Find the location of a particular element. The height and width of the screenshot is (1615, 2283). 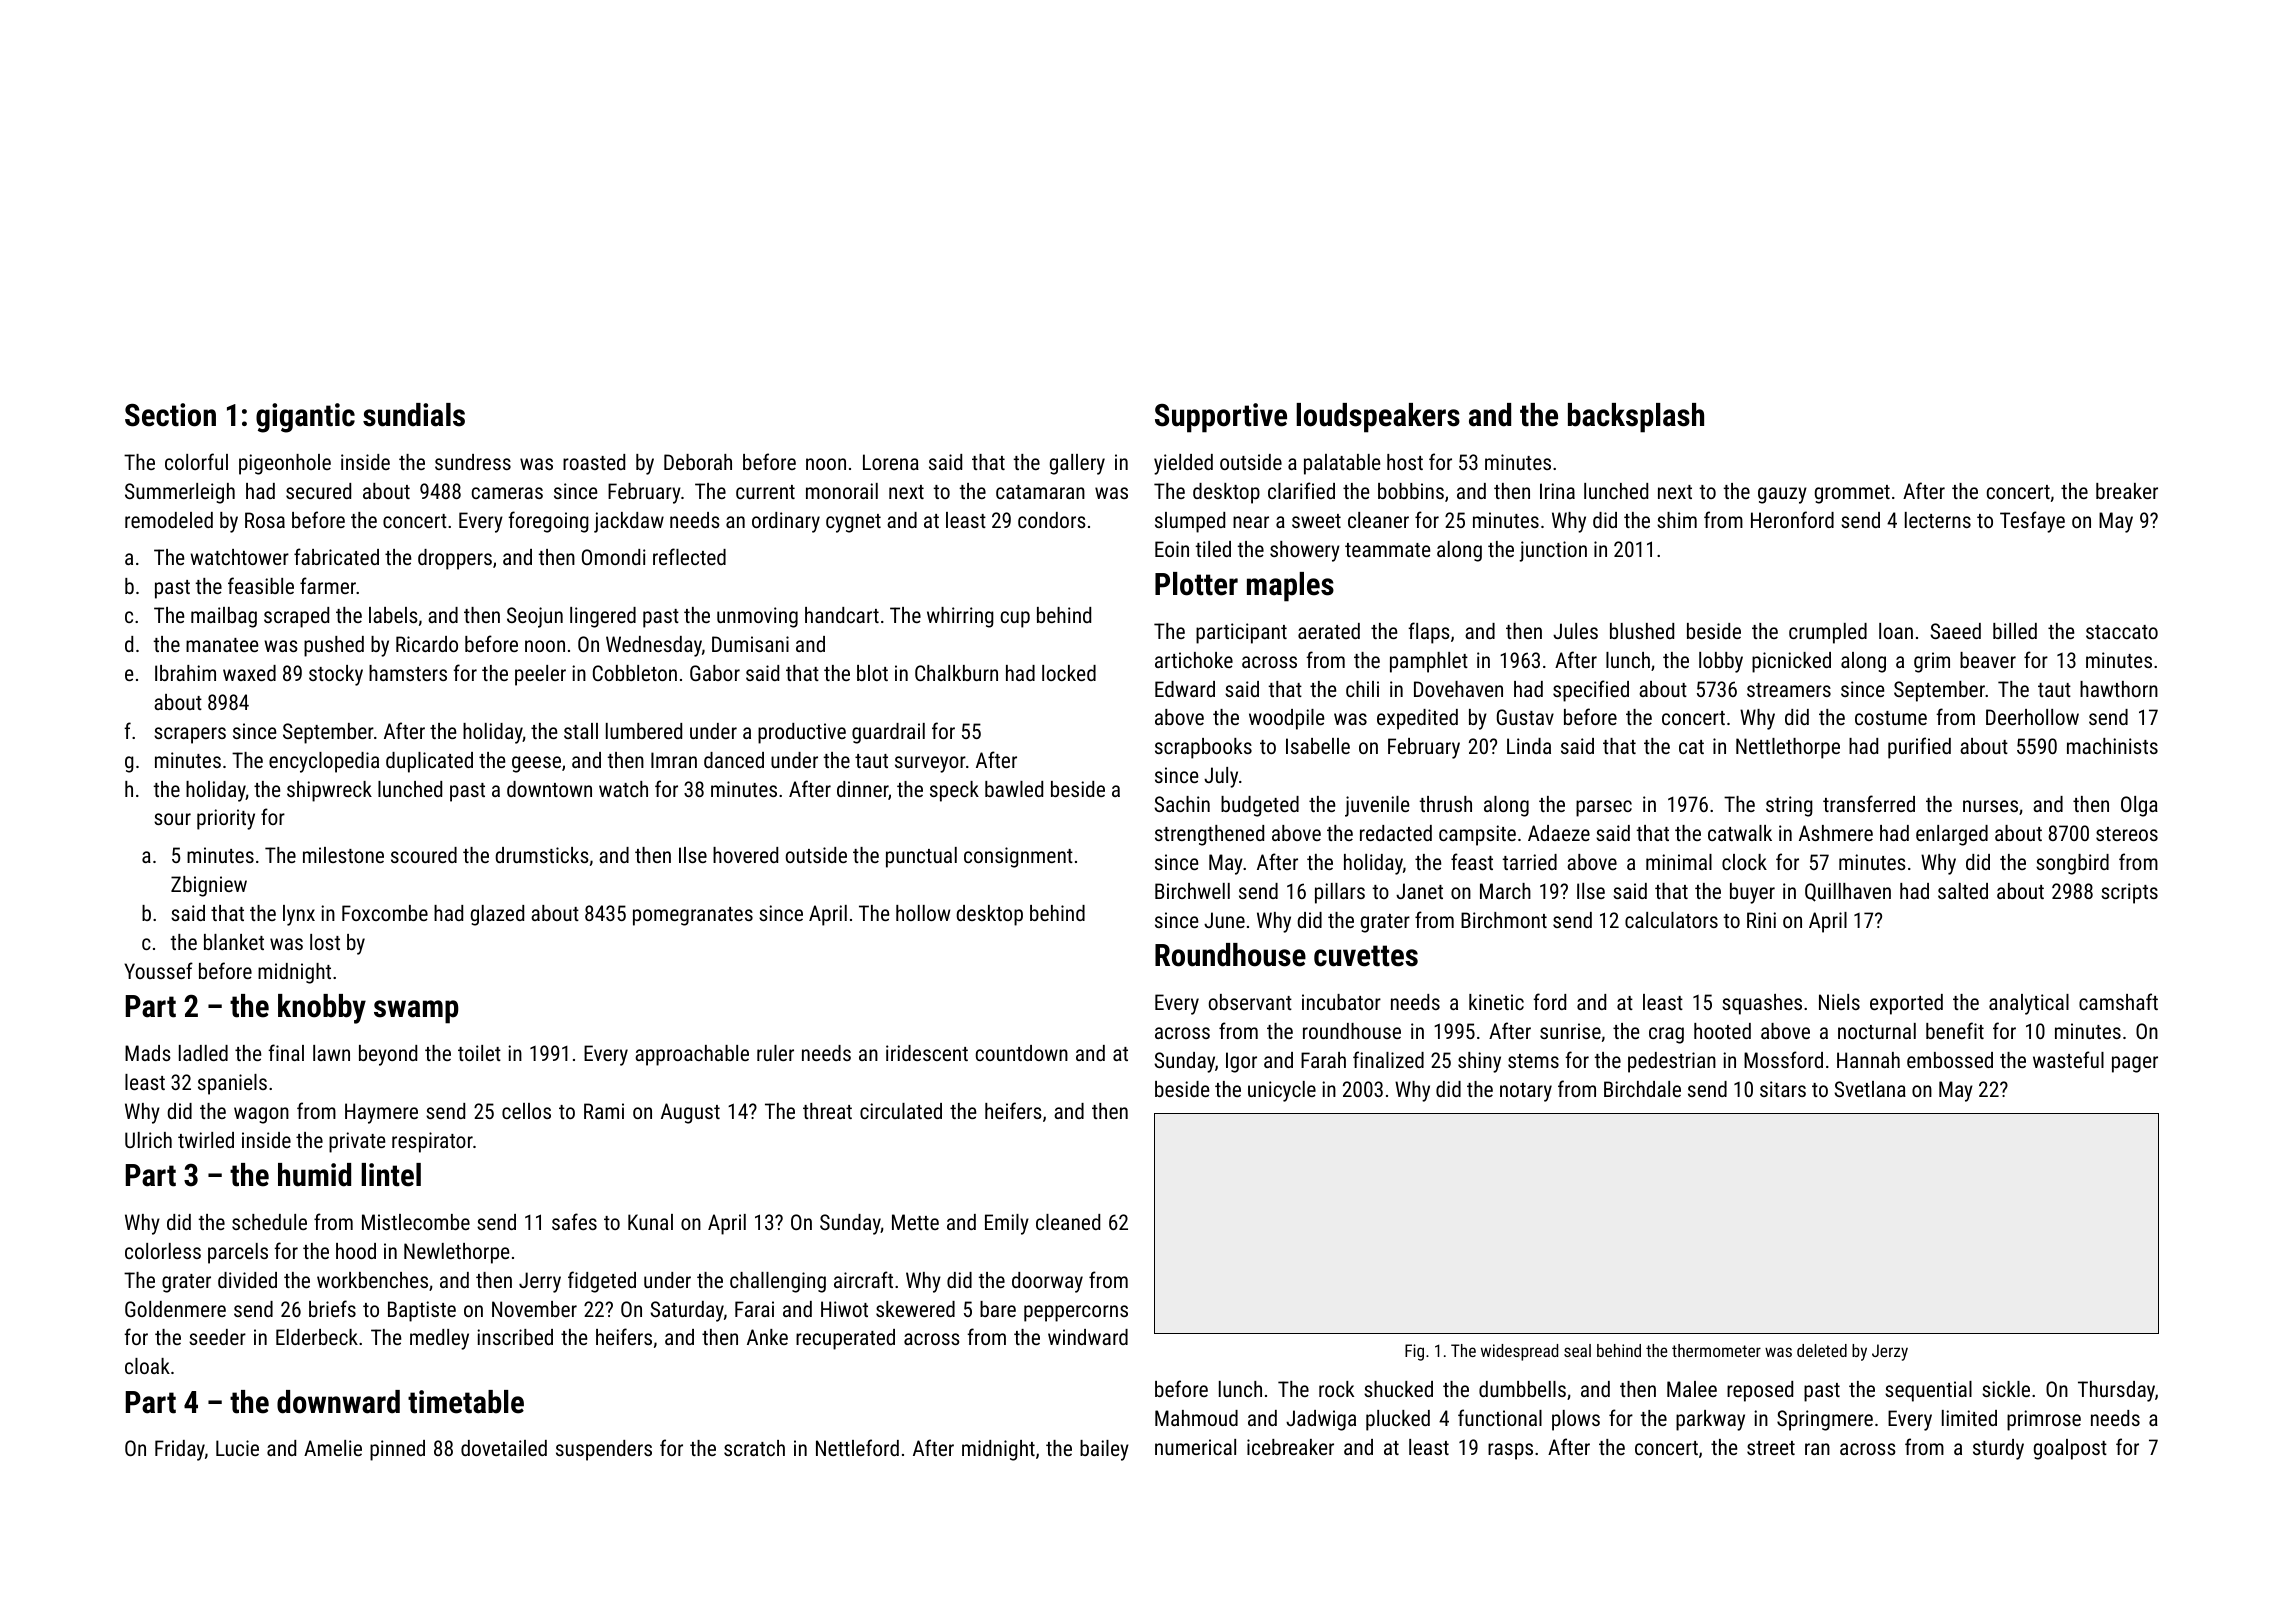

shim is located at coordinates (1677, 520).
